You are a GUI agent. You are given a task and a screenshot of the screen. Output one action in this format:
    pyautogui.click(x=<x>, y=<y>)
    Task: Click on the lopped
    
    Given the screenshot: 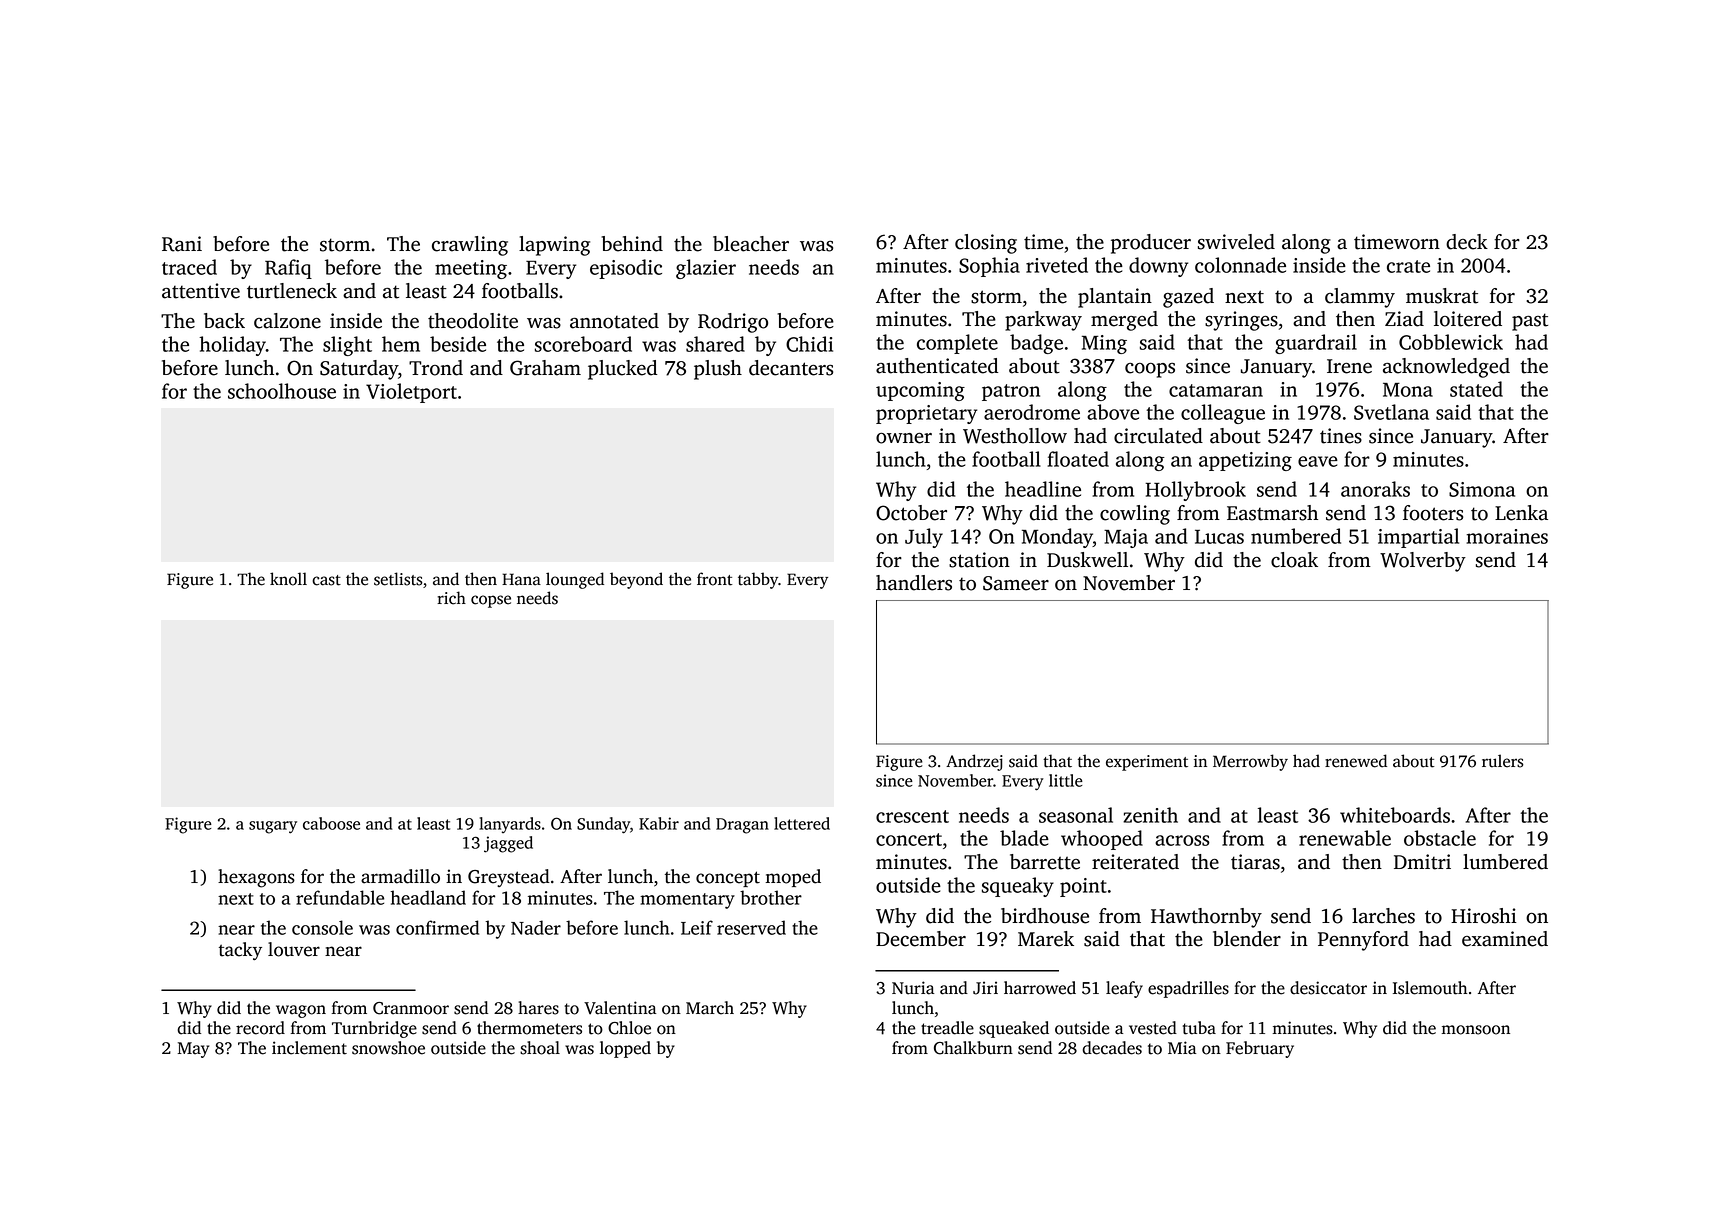 What is the action you would take?
    pyautogui.click(x=625, y=1049)
